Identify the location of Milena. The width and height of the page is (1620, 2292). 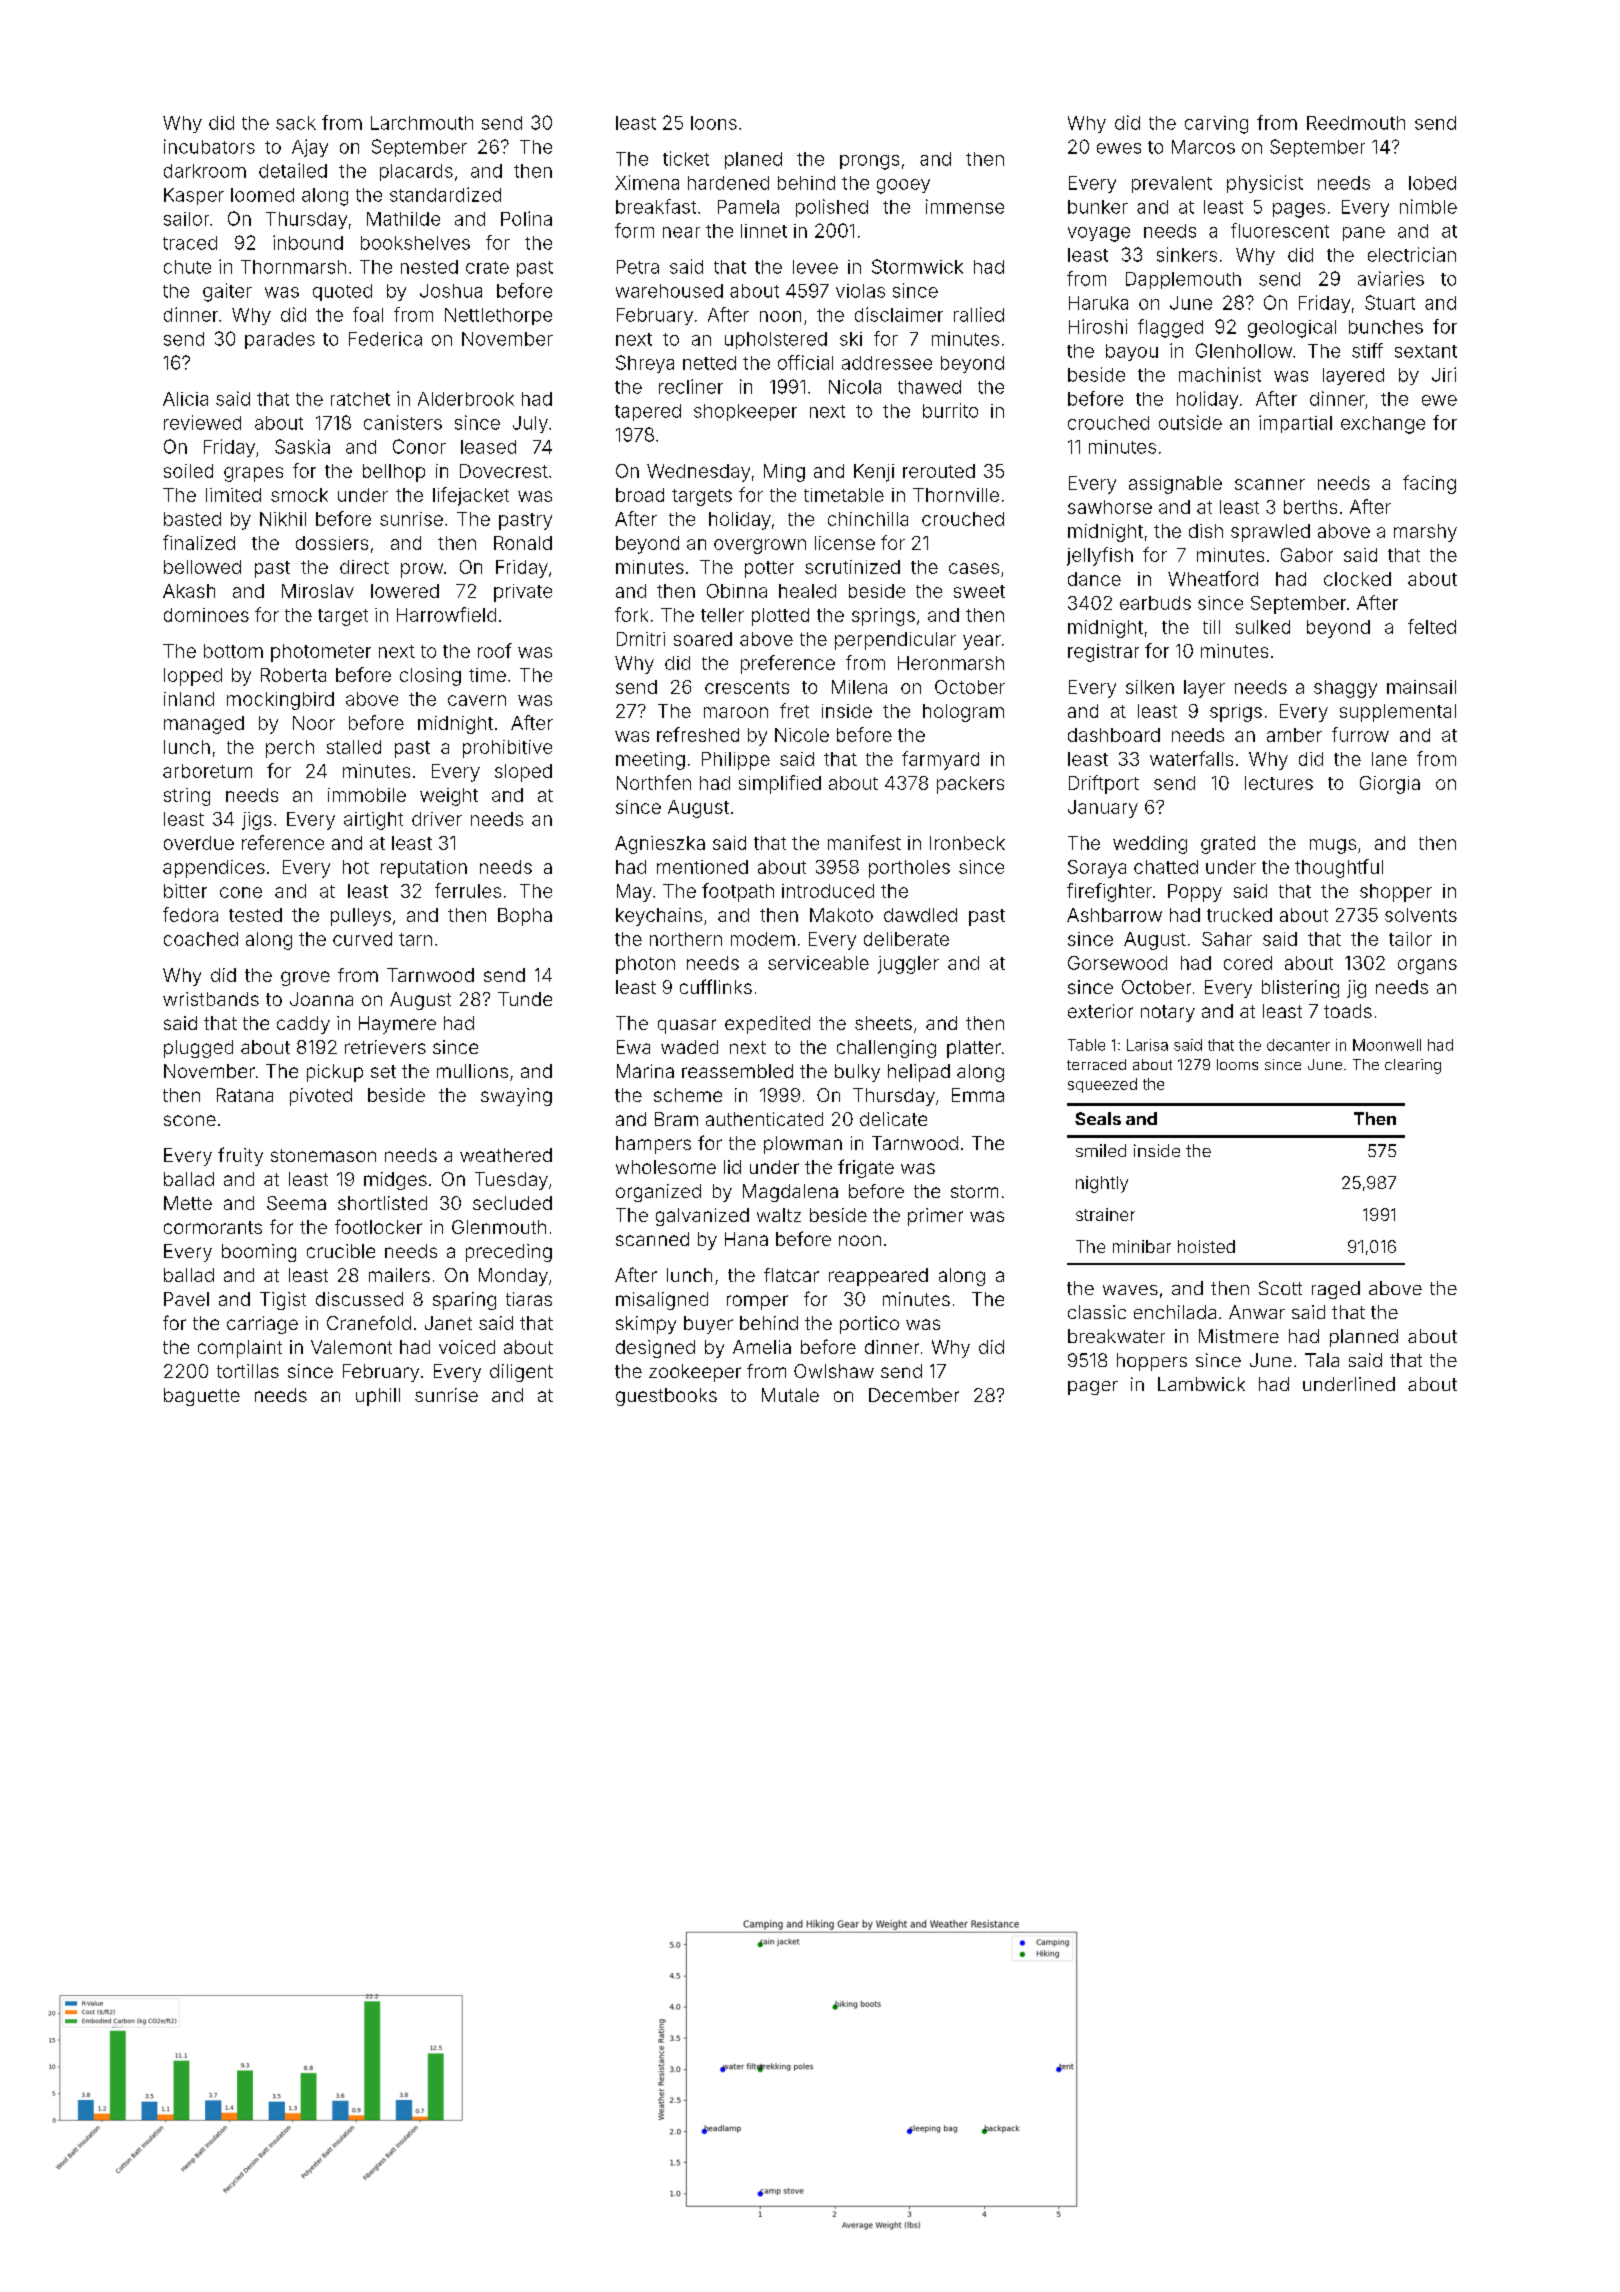
(859, 687).
